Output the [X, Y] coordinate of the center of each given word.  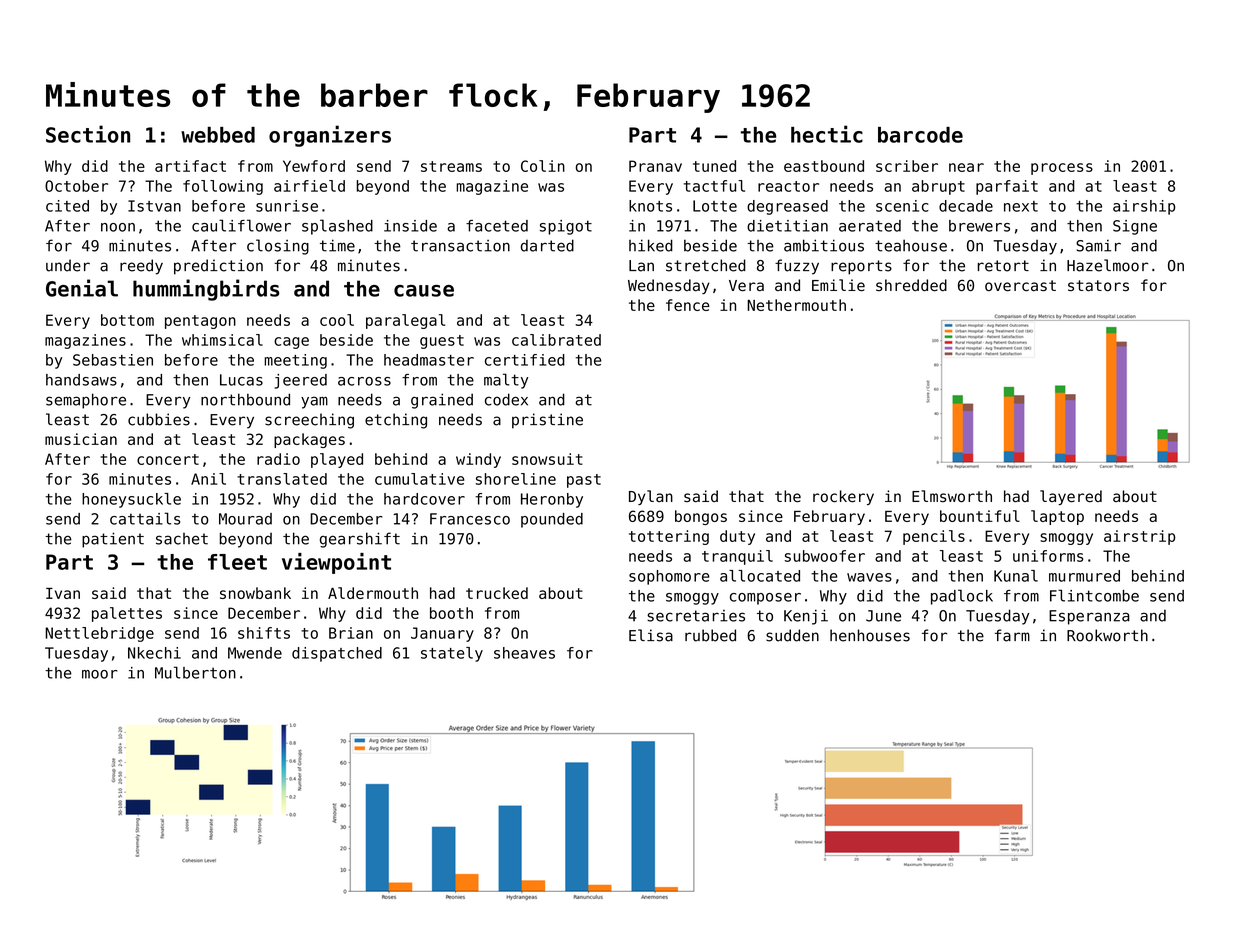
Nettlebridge [99, 634]
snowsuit [547, 459]
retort [1003, 266]
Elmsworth [952, 496]
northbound [245, 399]
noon [118, 227]
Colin [543, 166]
